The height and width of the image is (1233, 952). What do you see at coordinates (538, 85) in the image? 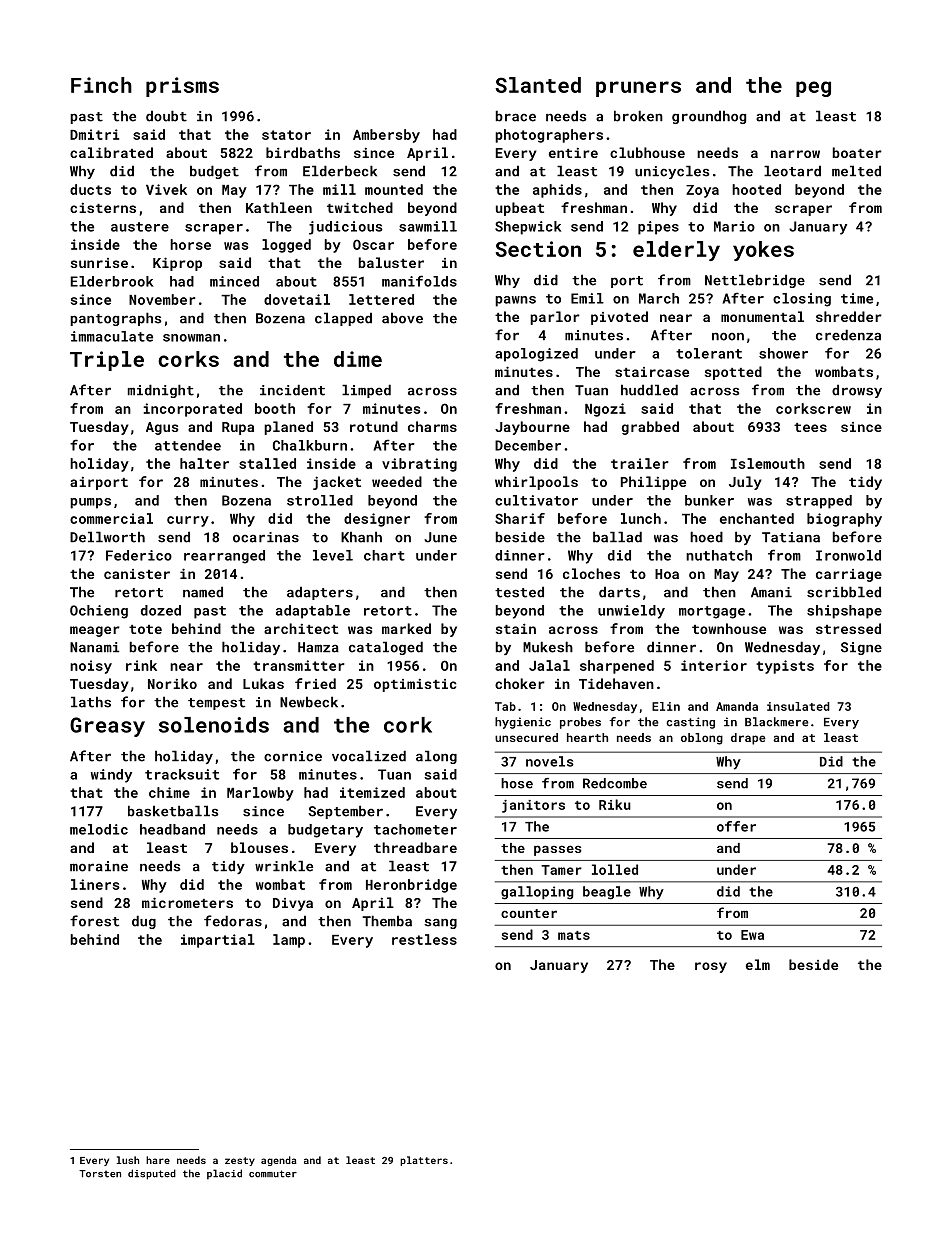
I see `Slanted` at bounding box center [538, 85].
